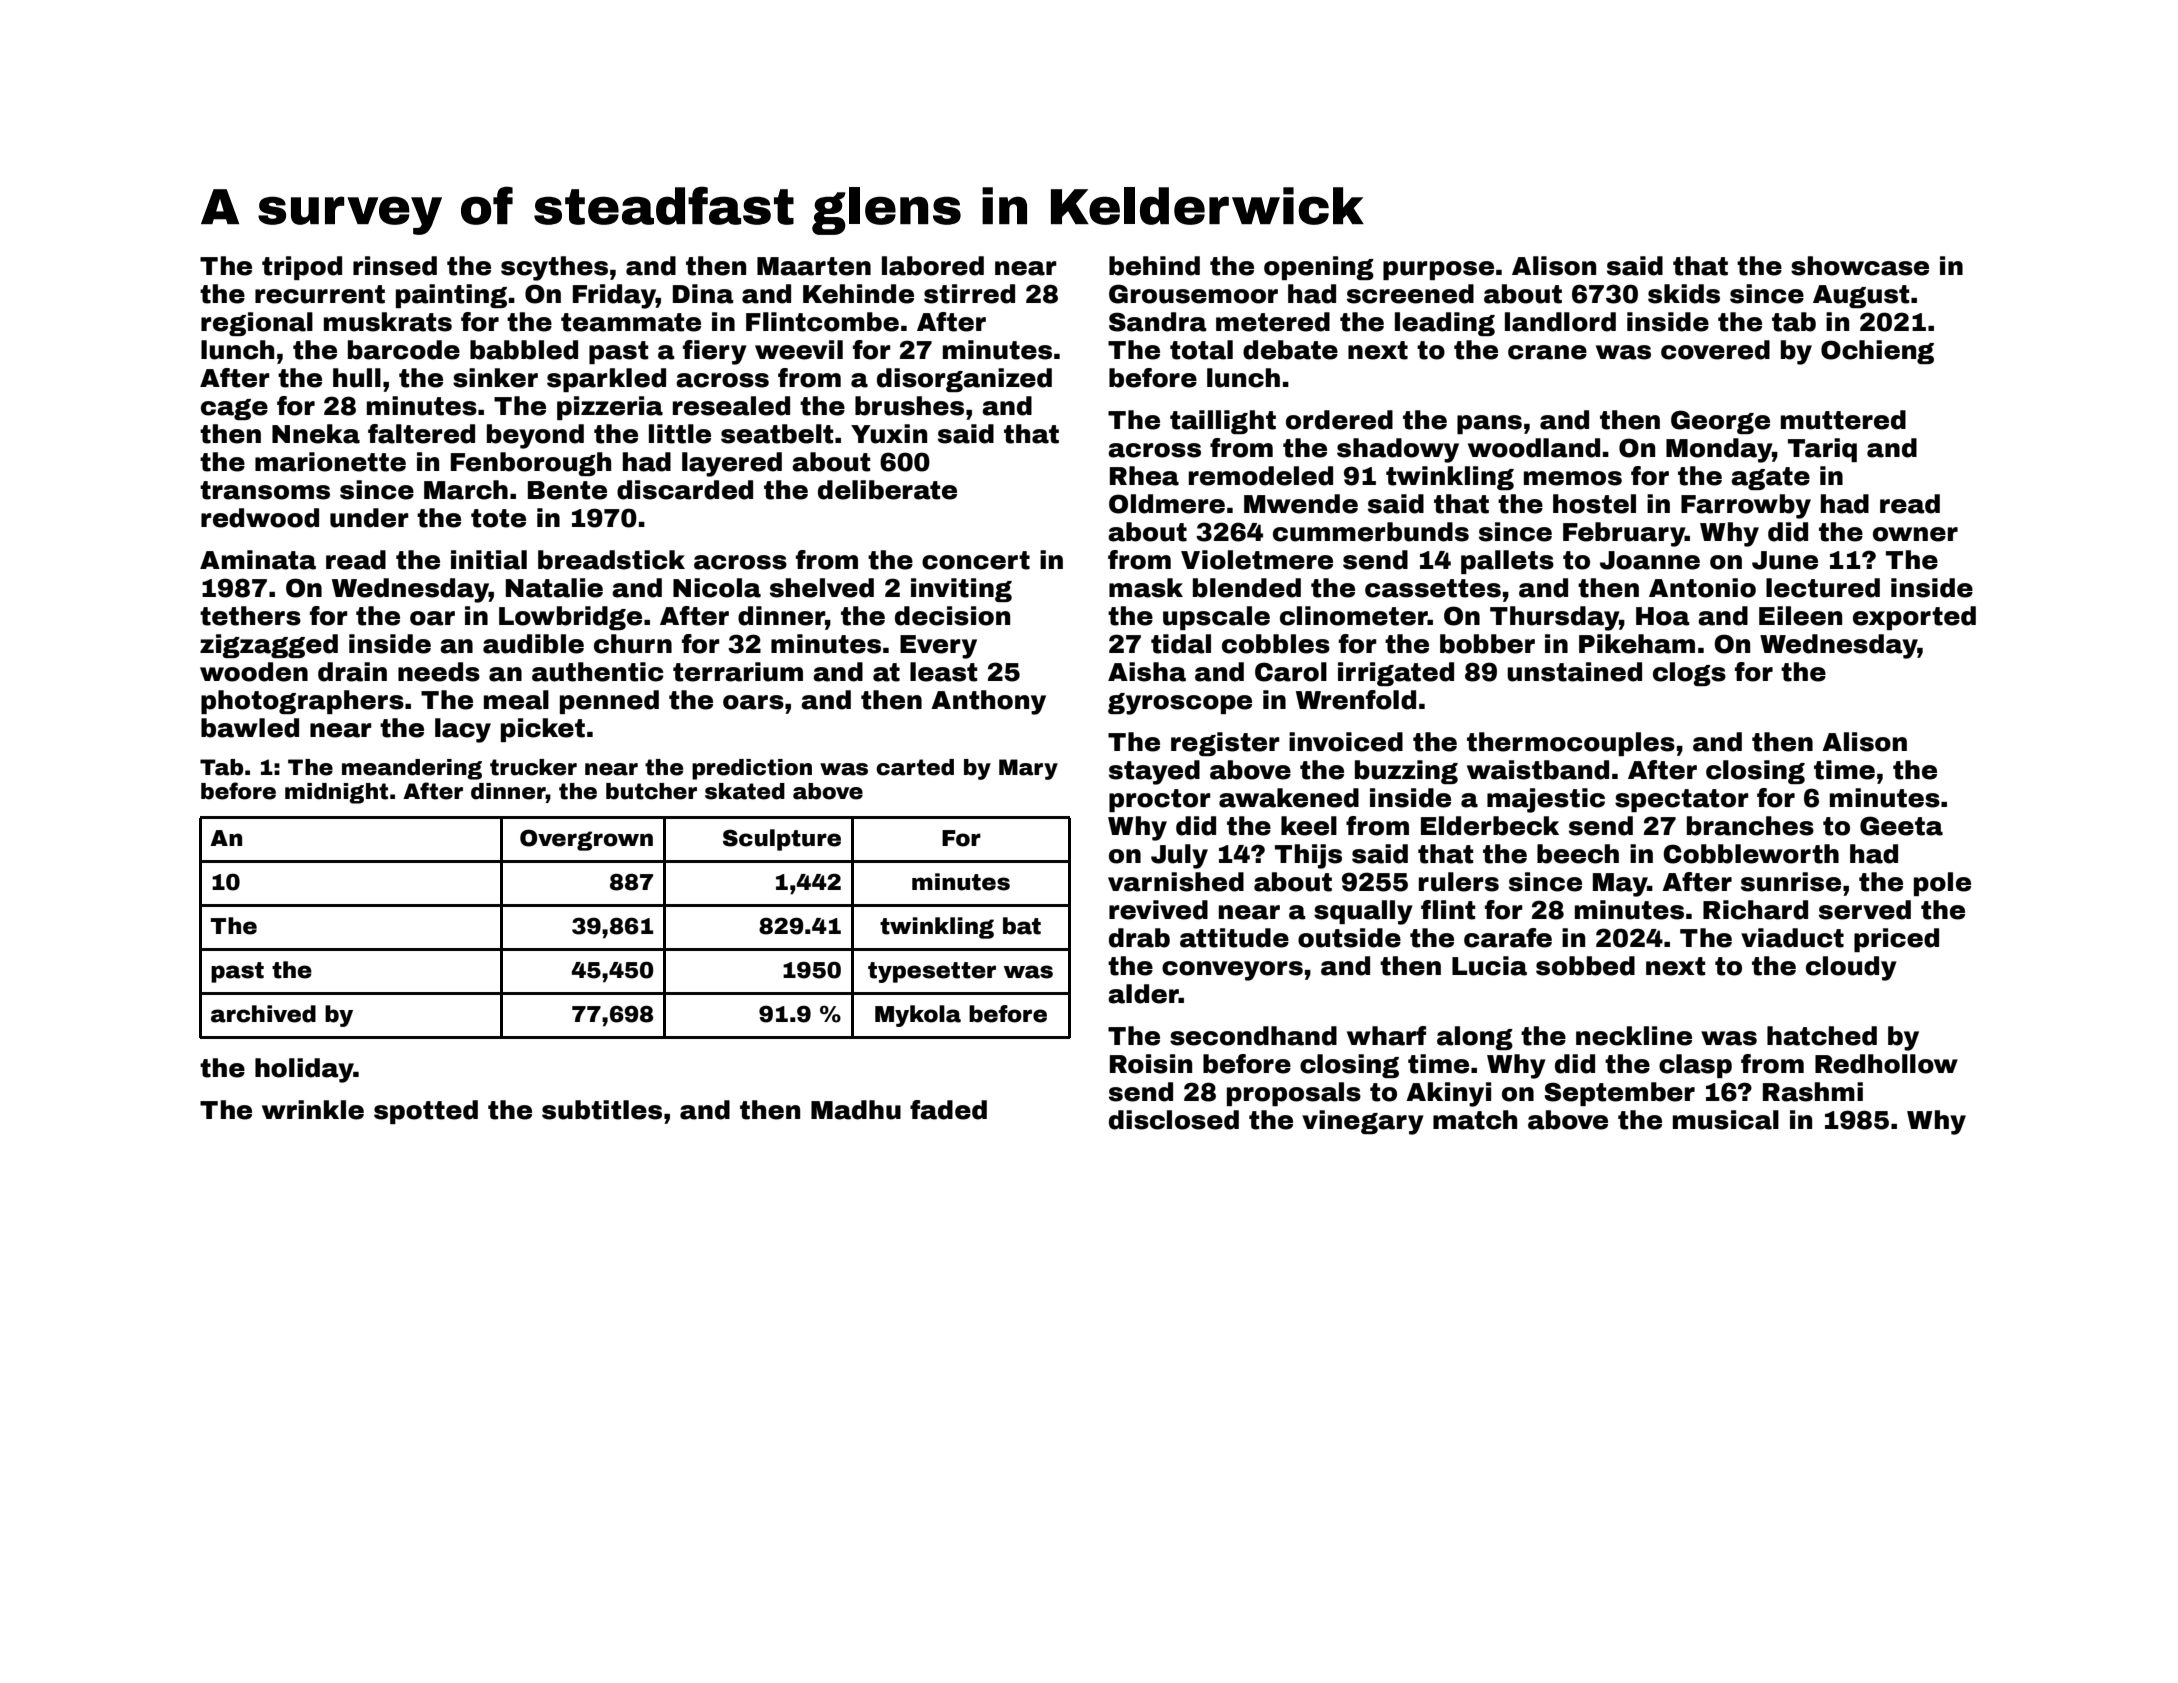 The width and height of the page is (2178, 1683). I want to click on disclosed, so click(1174, 1120).
